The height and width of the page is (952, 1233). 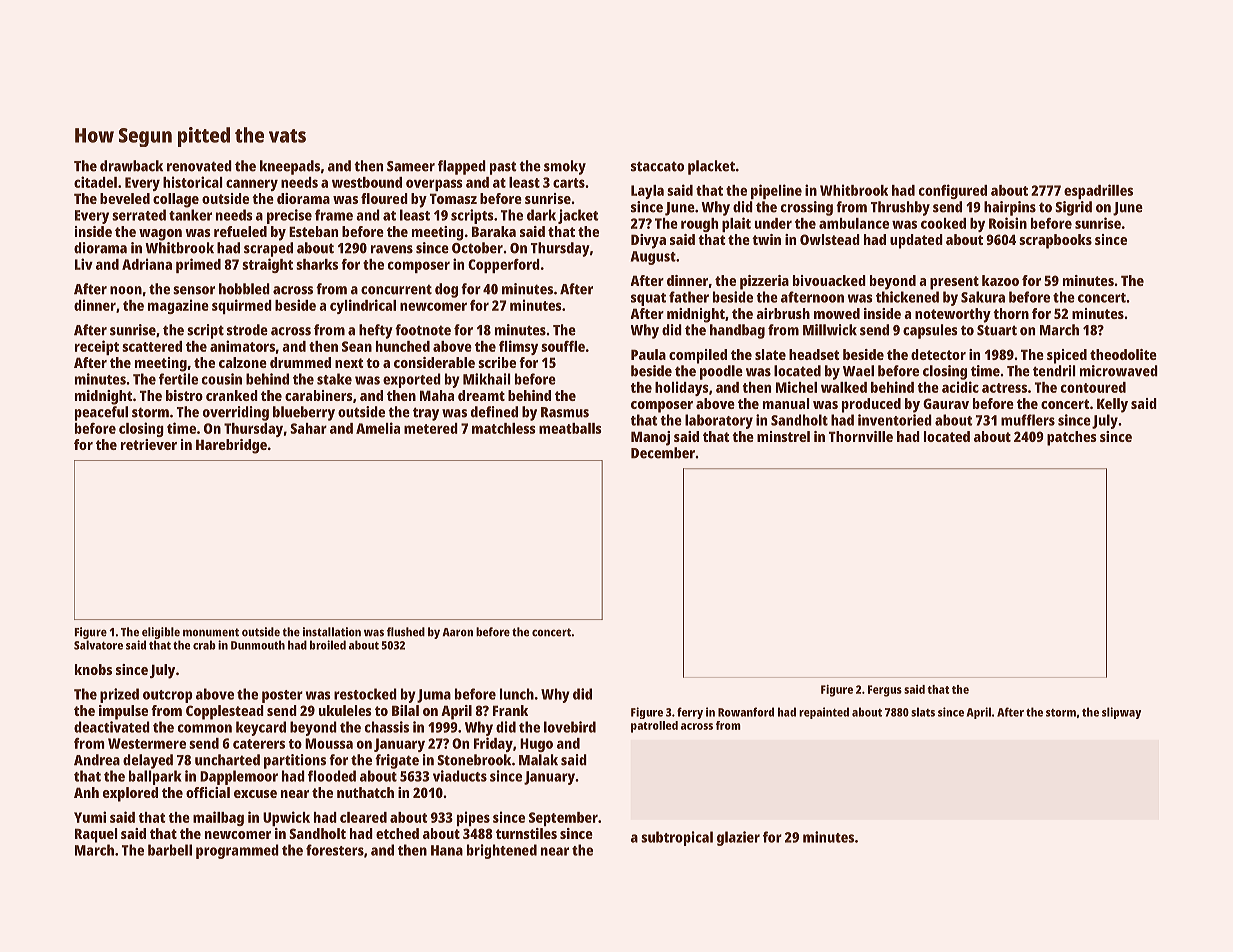 I want to click on handbag, so click(x=737, y=331).
